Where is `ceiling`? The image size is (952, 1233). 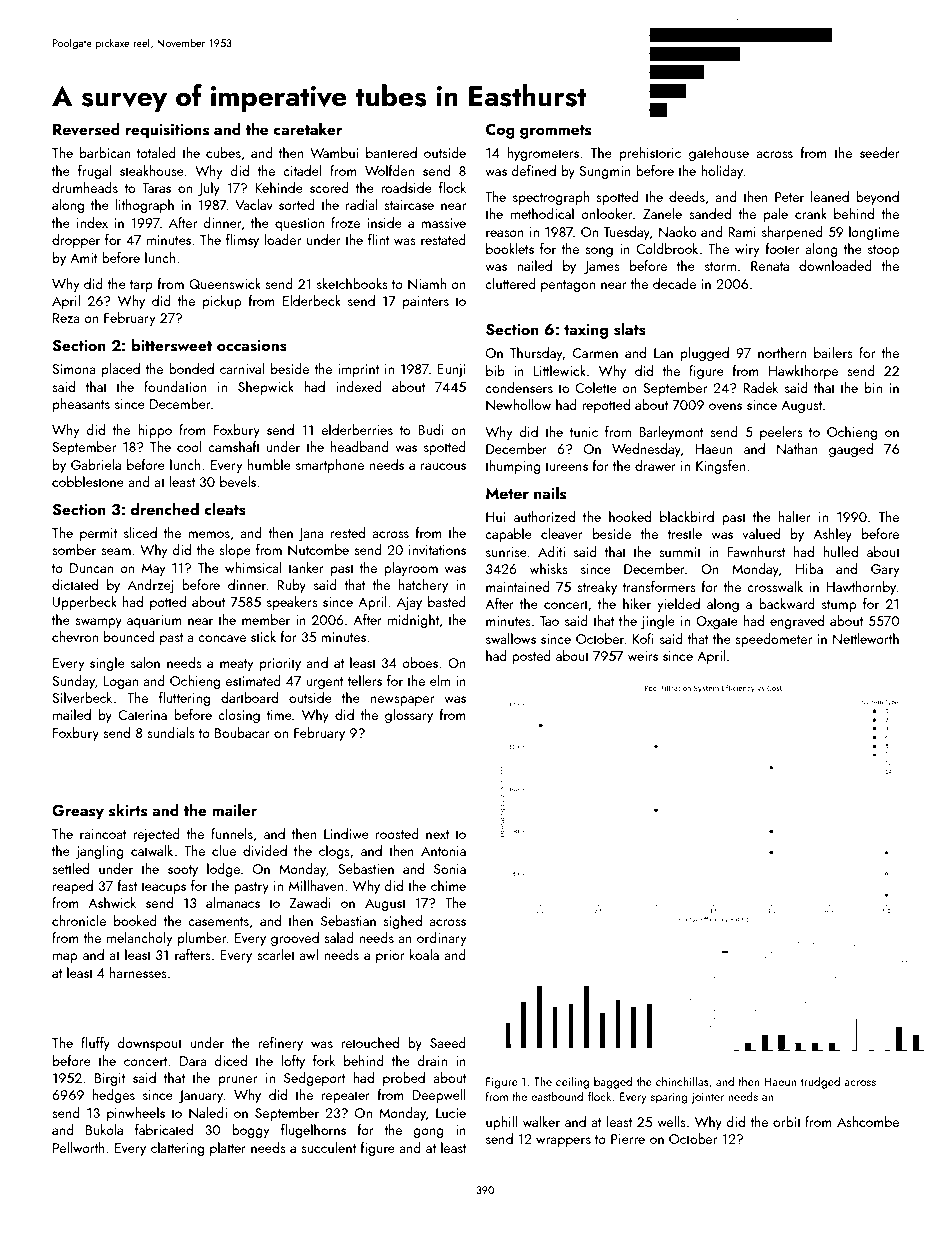 ceiling is located at coordinates (572, 1082).
